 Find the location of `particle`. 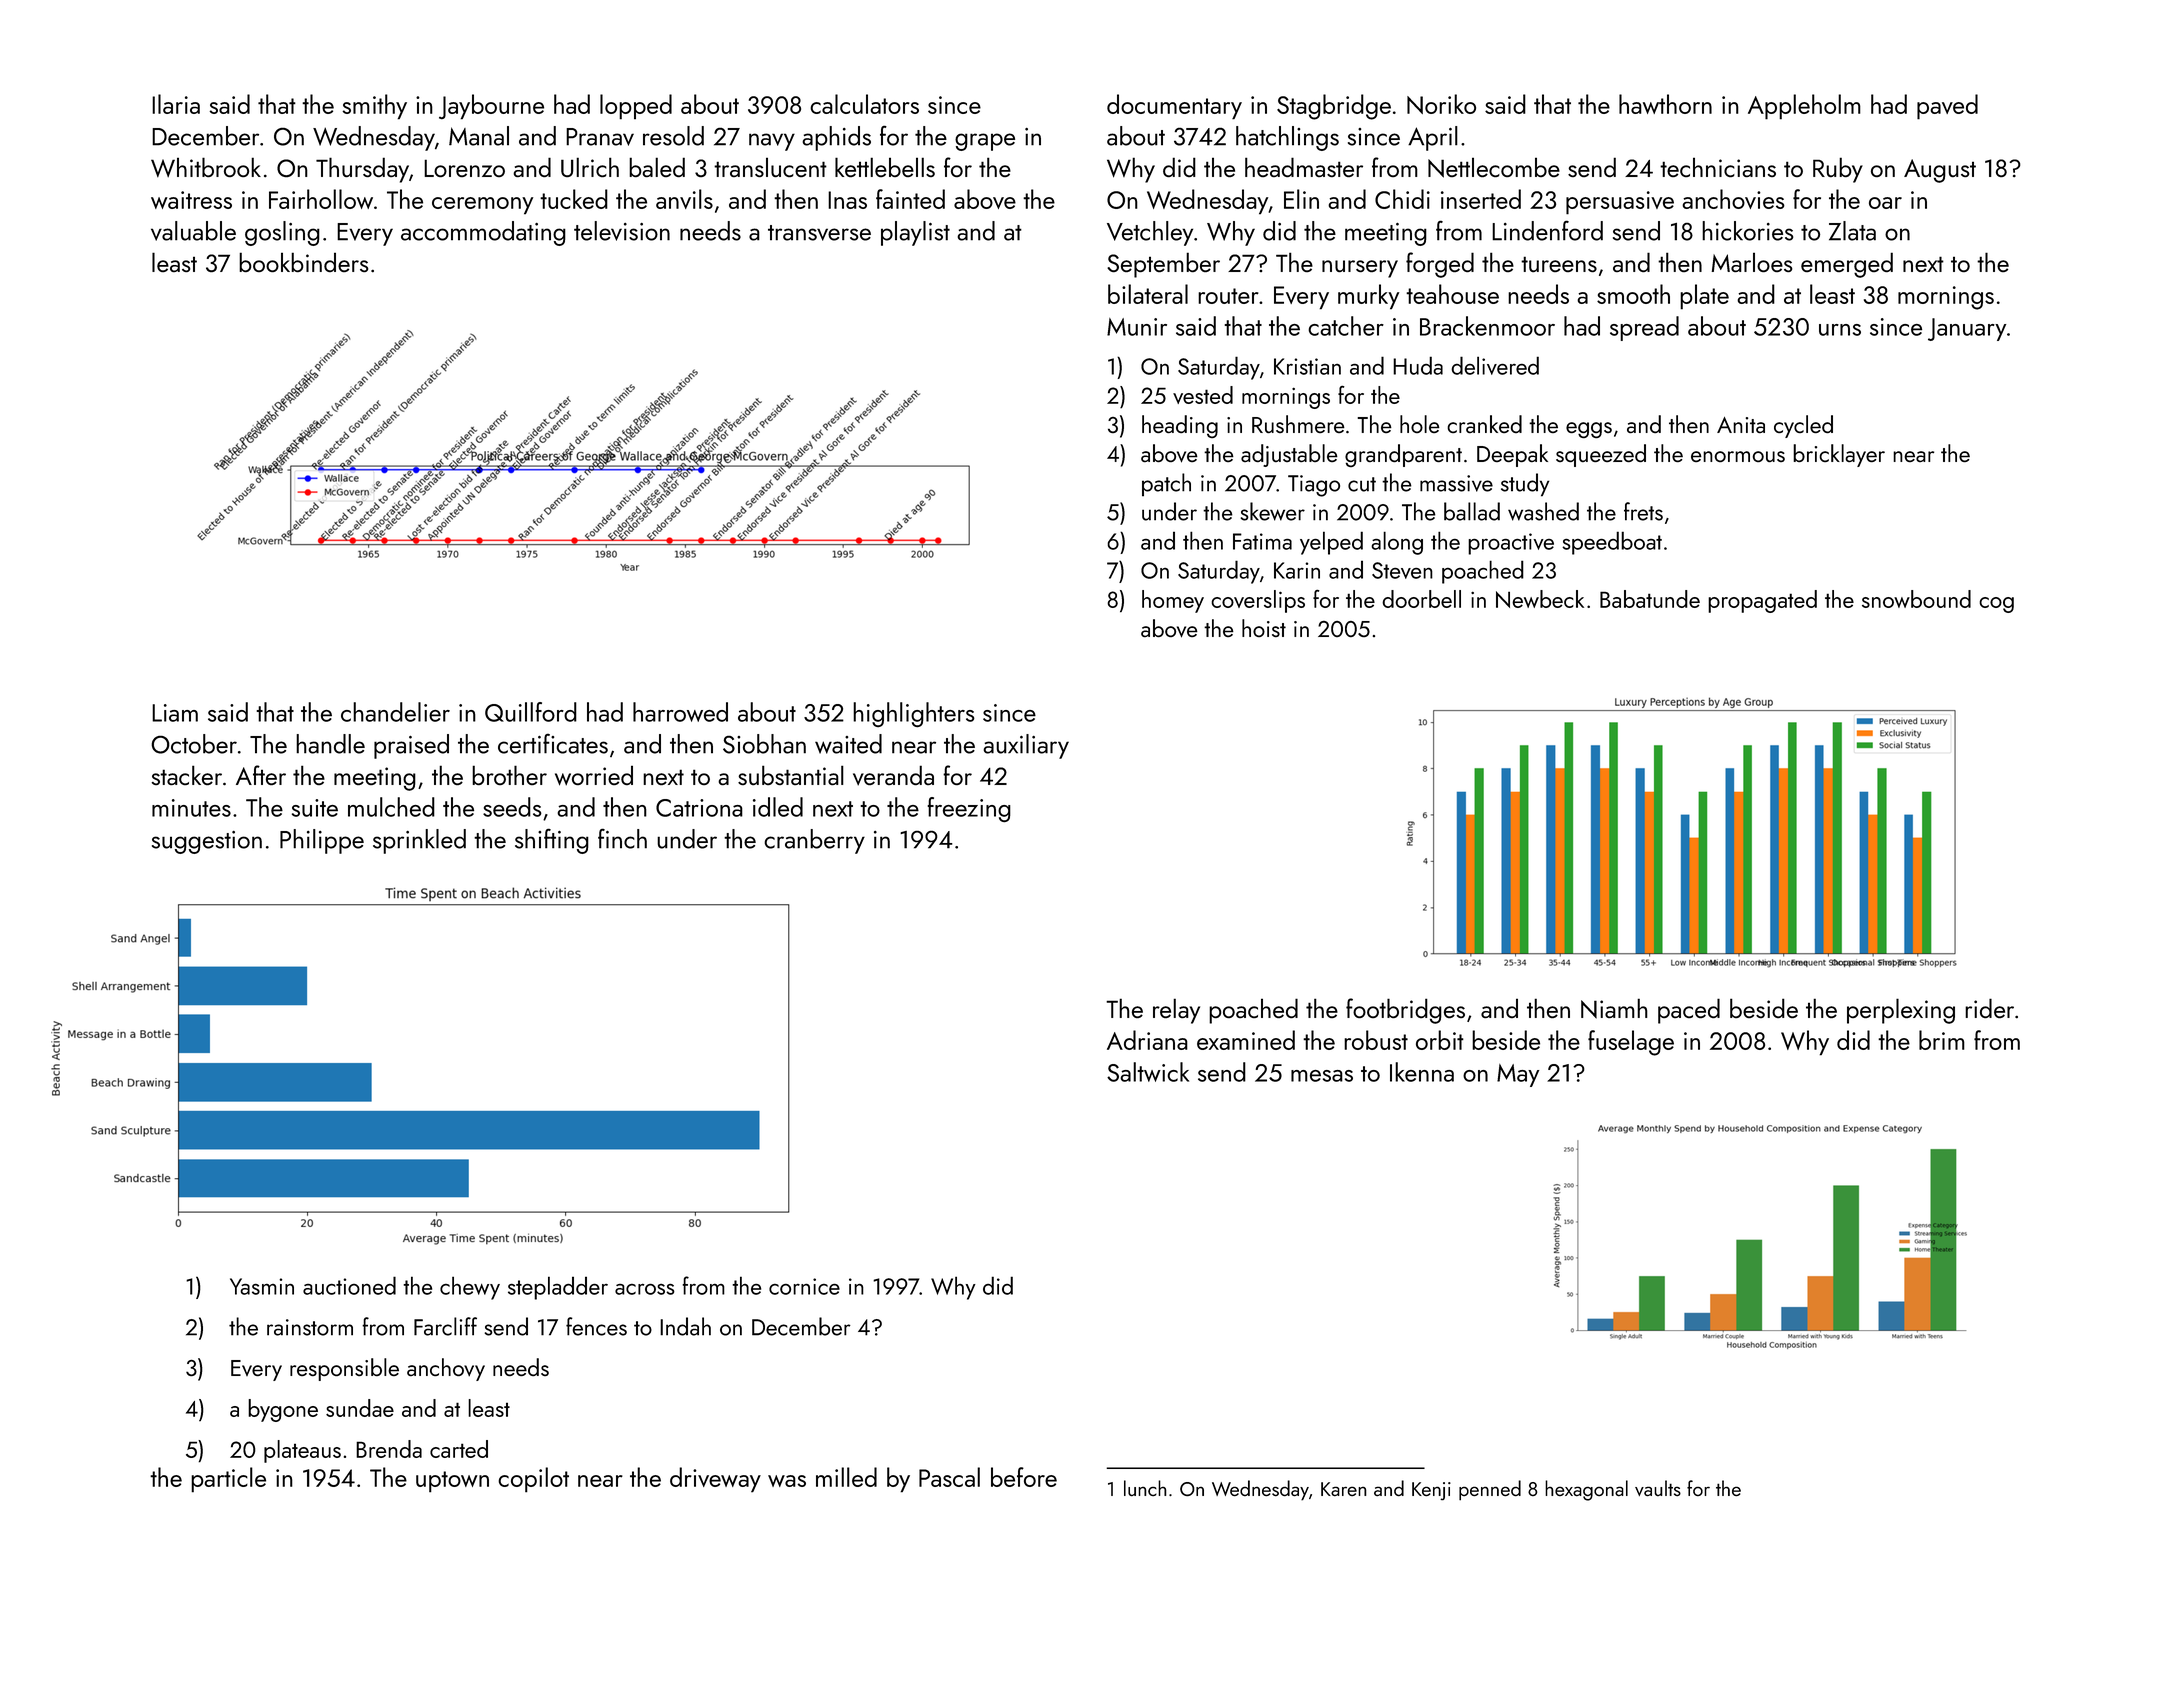

particle is located at coordinates (228, 1480).
